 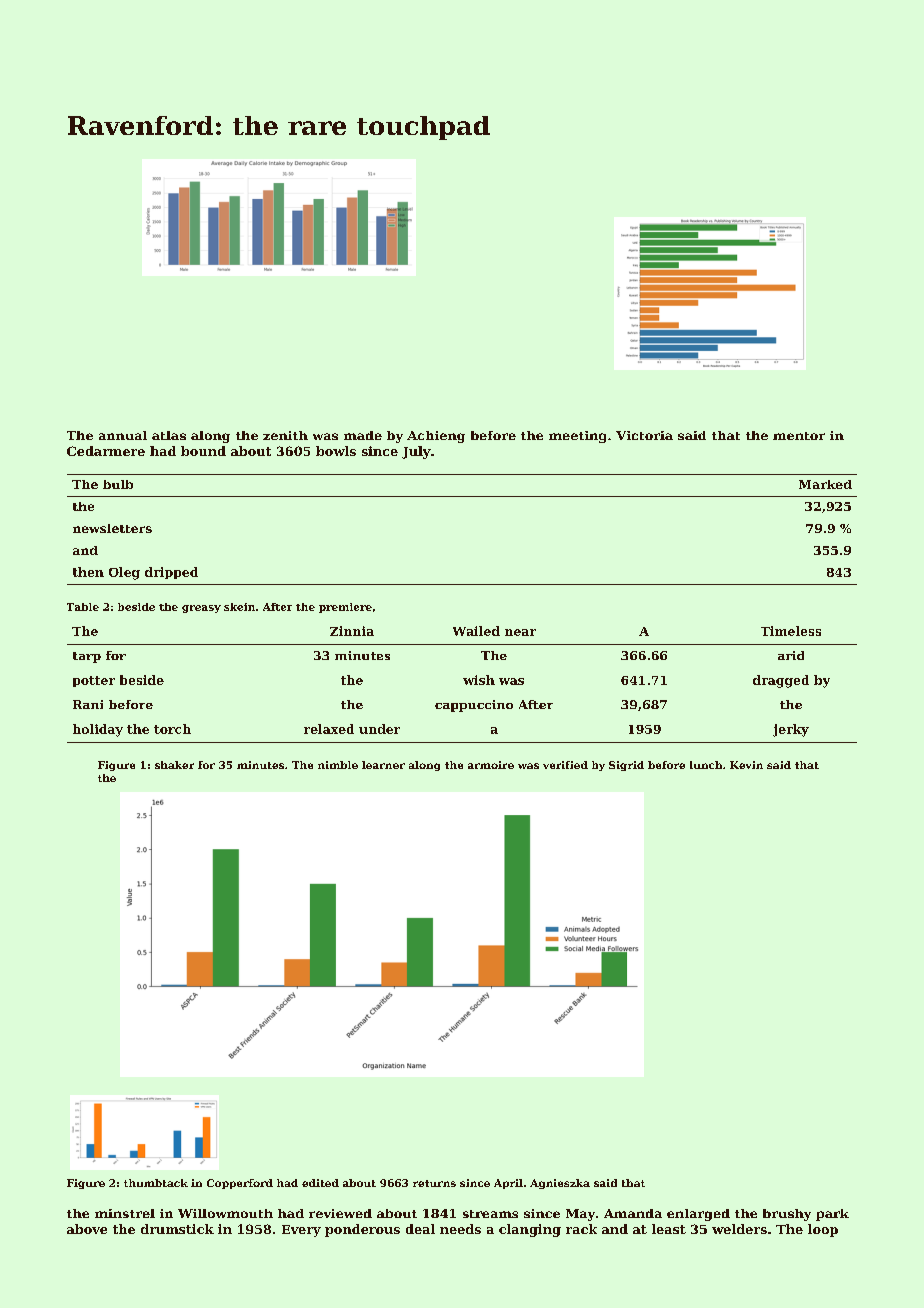 What do you see at coordinates (436, 437) in the image?
I see `Achieng` at bounding box center [436, 437].
